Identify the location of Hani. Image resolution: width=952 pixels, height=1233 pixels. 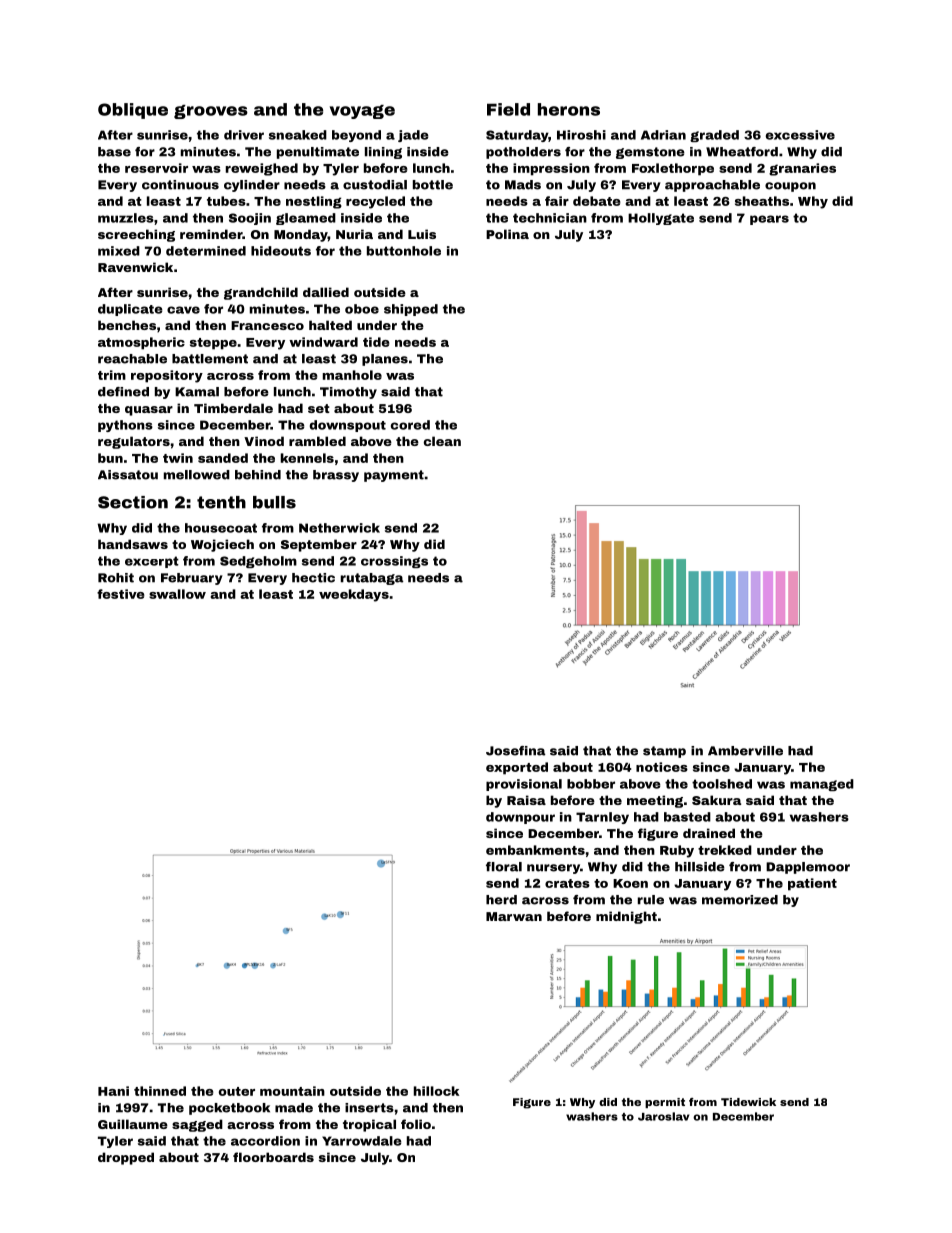
(113, 1091).
